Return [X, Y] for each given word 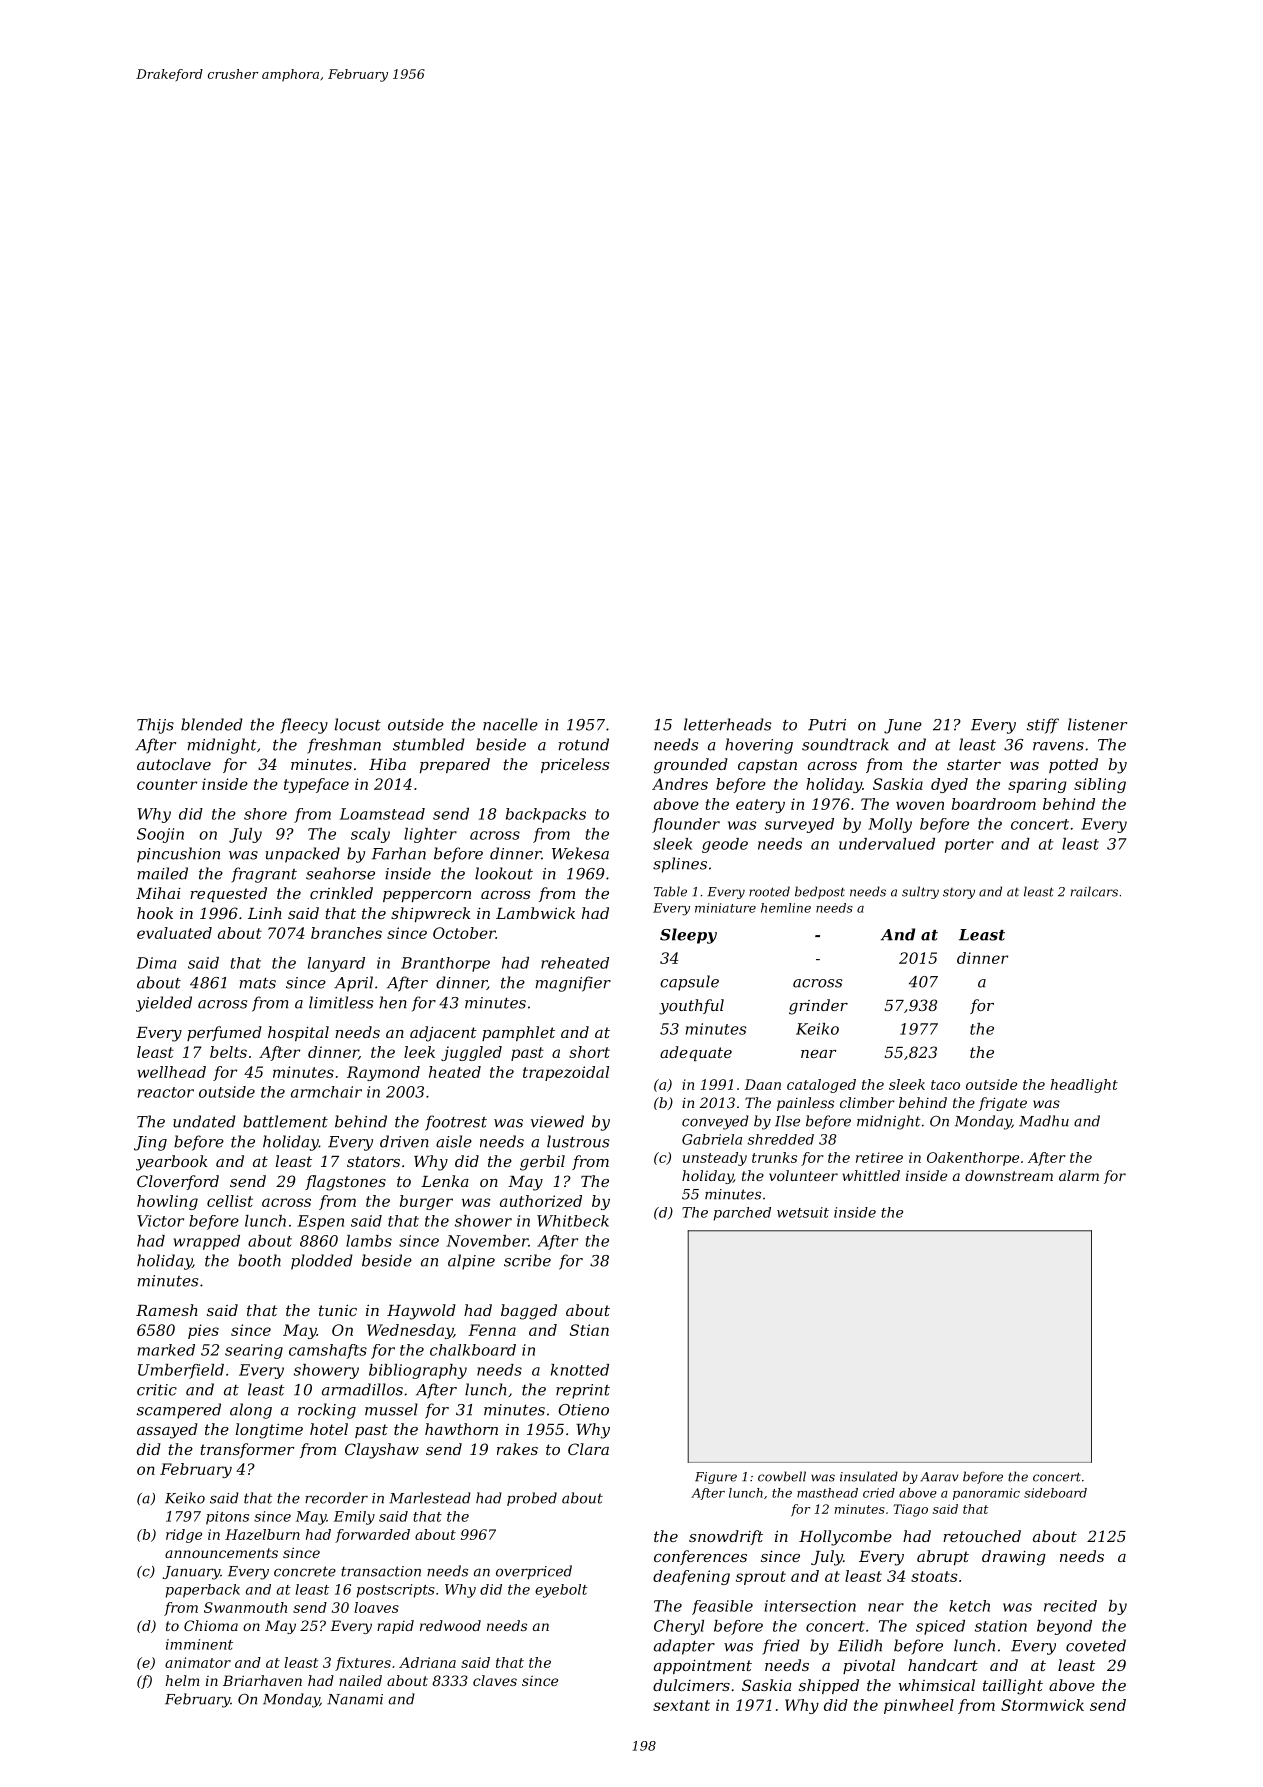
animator [198, 1662]
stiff [1043, 726]
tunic [338, 1310]
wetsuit [803, 1212]
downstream [1009, 1175]
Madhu [1044, 1121]
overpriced [534, 1572]
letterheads [727, 724]
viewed [557, 1121]
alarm [1079, 1175]
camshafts [328, 1351]
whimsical [936, 1685]
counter [167, 784]
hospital [298, 1033]
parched [742, 1214]
